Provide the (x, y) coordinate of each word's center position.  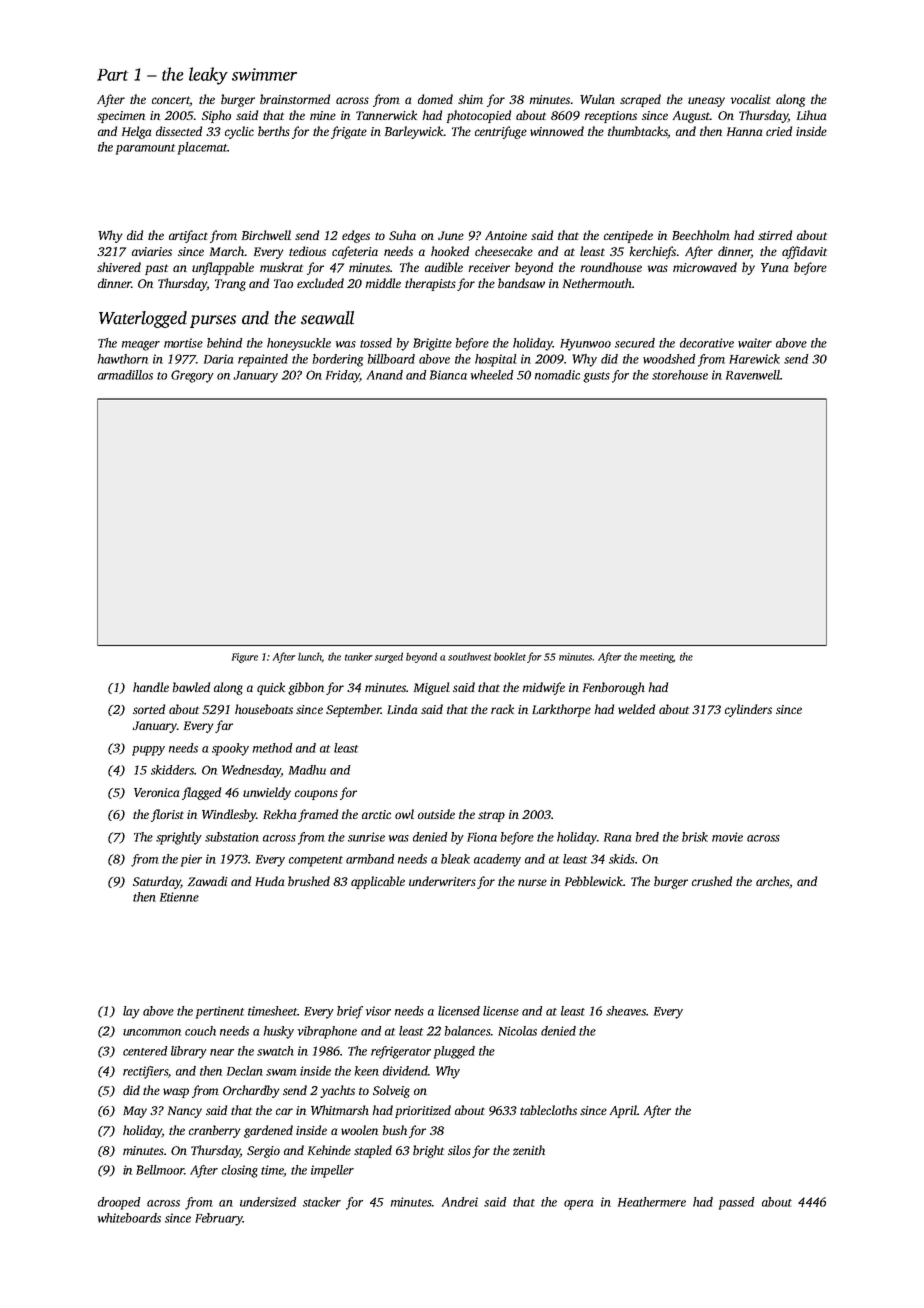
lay (131, 1012)
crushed (712, 881)
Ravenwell (753, 375)
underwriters (442, 881)
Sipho (216, 116)
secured (635, 343)
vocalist (751, 99)
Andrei (460, 1202)
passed (736, 1203)
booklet (510, 656)
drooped (119, 1203)
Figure (245, 658)
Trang (230, 285)
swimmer (264, 74)
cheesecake (504, 251)
